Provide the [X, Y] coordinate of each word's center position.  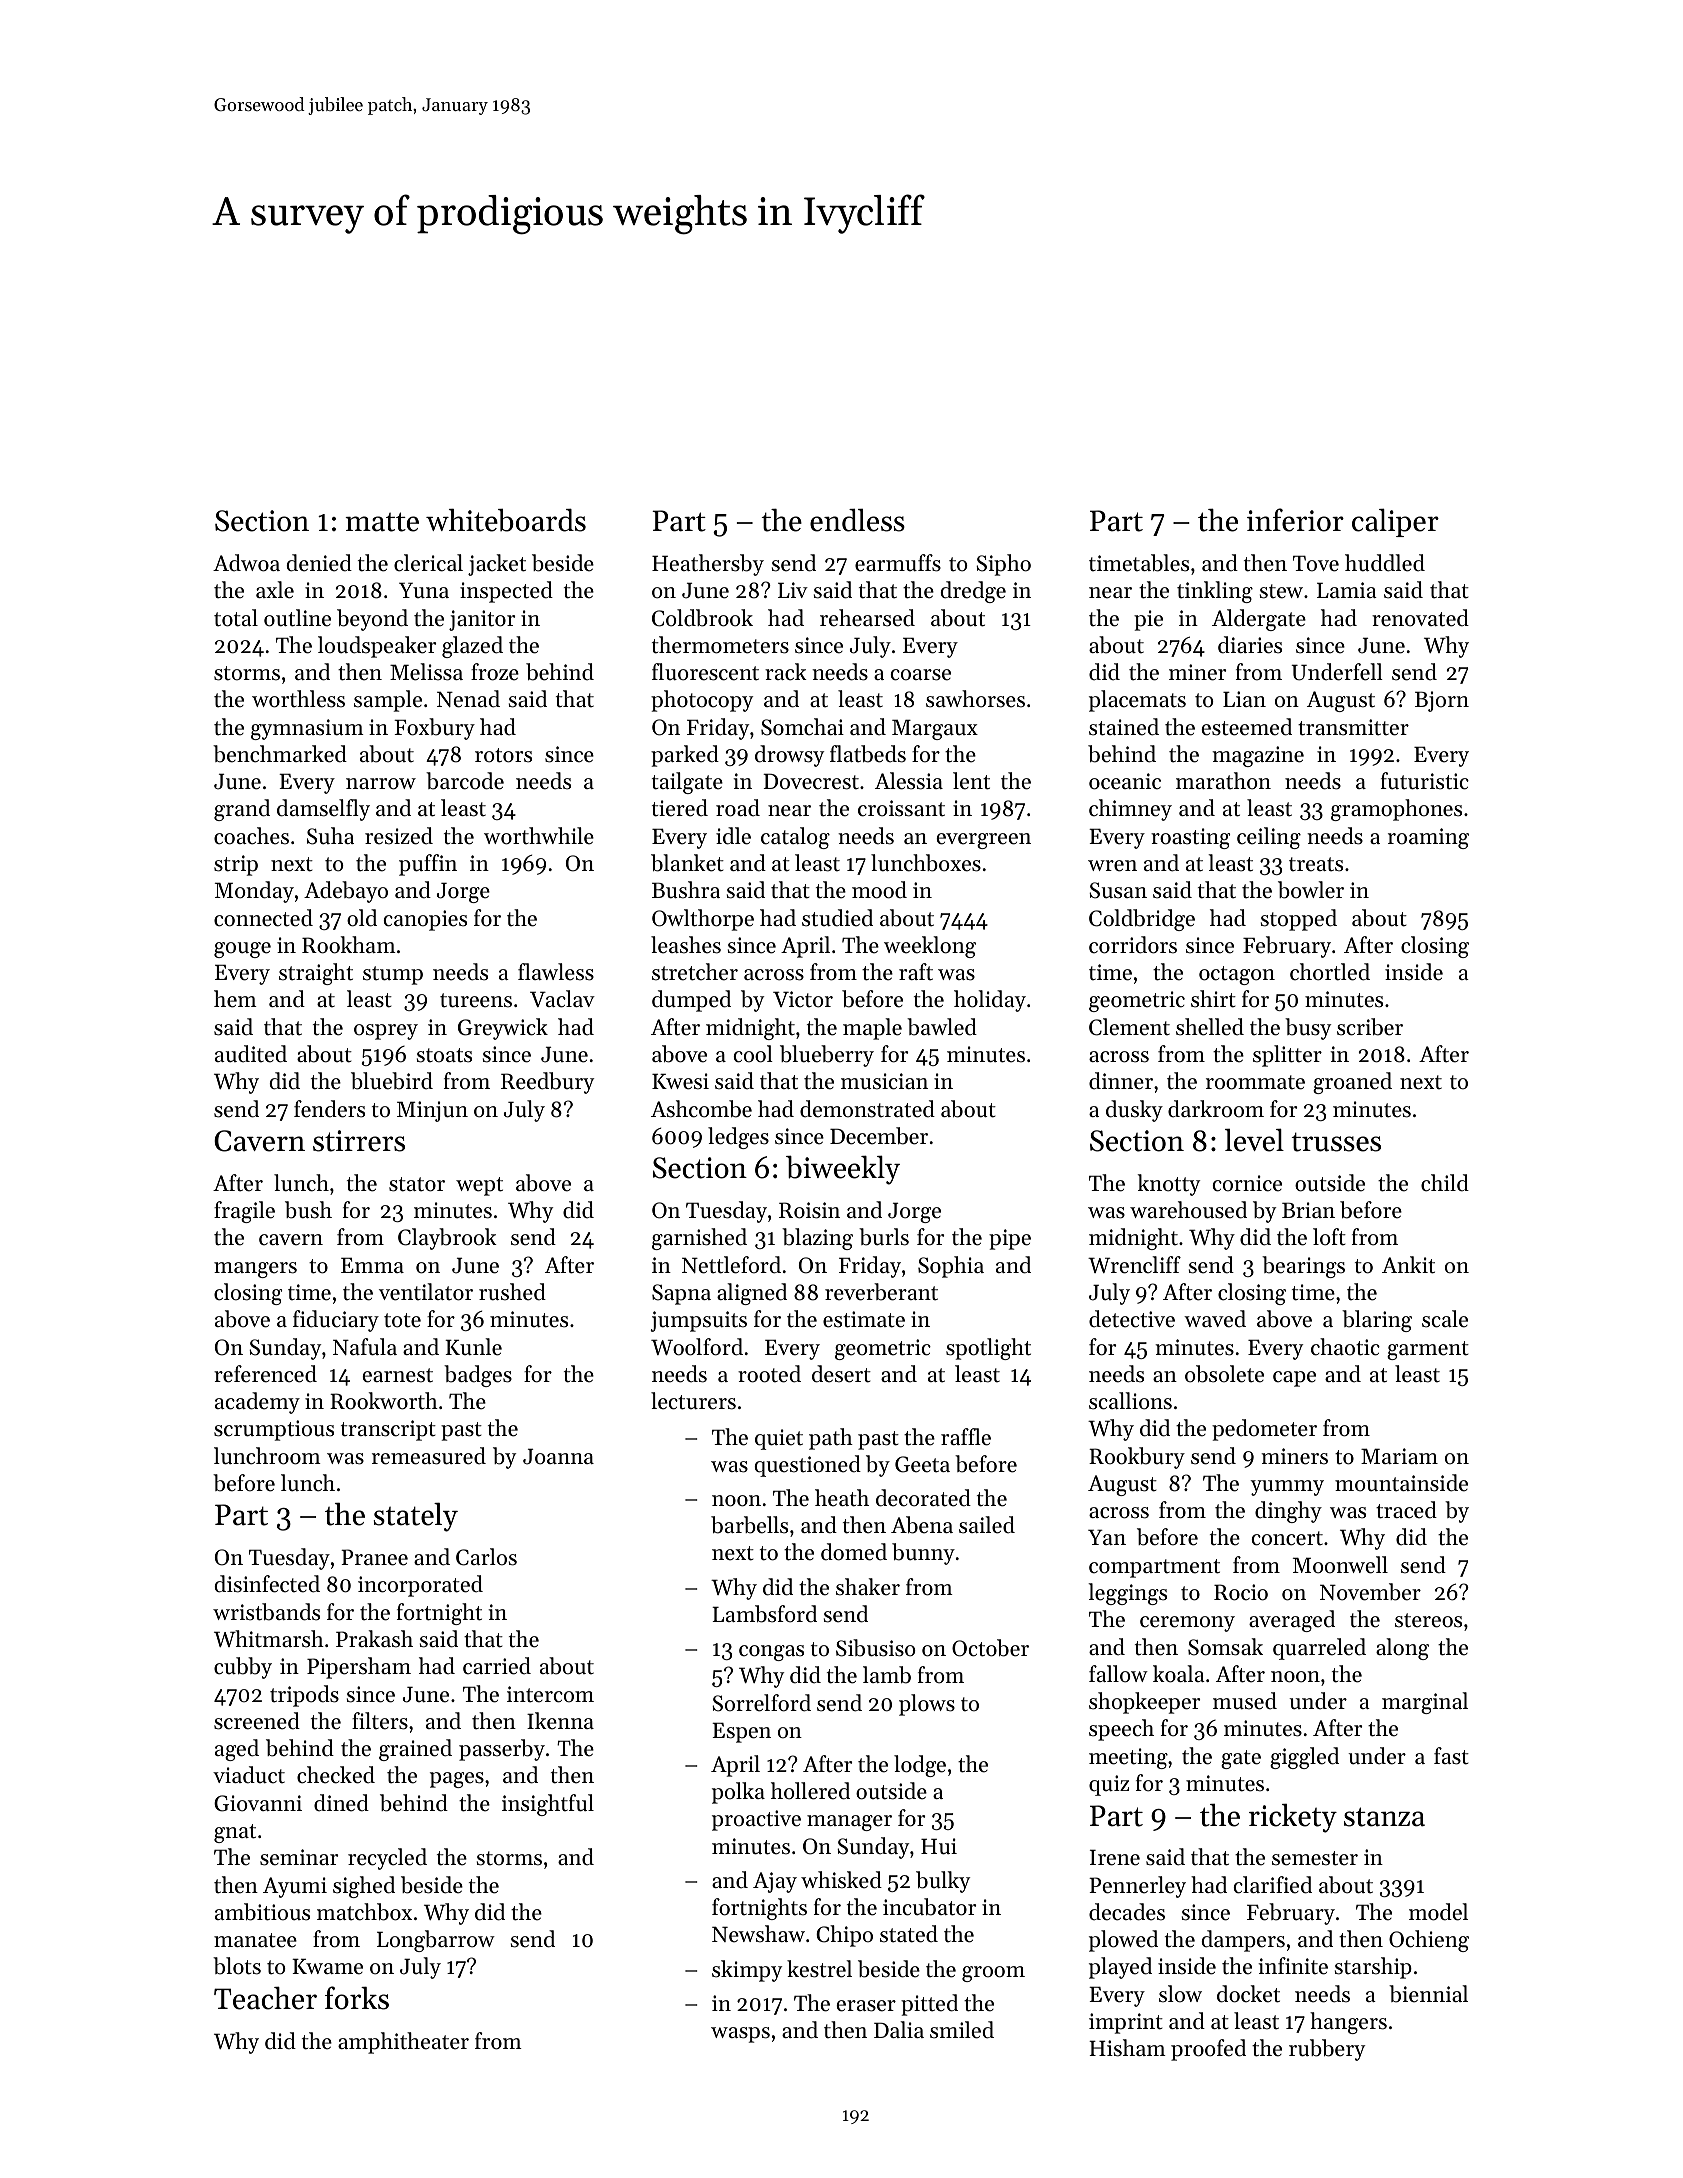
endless [857, 520]
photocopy [702, 701]
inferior [1295, 520]
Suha [330, 836]
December [879, 1136]
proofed [1208, 2050]
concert [1287, 1538]
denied [319, 563]
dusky [1134, 1111]
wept [479, 1186]
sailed [987, 1525]
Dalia [899, 2029]
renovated [1420, 618]
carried [497, 1666]
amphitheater [403, 2043]
